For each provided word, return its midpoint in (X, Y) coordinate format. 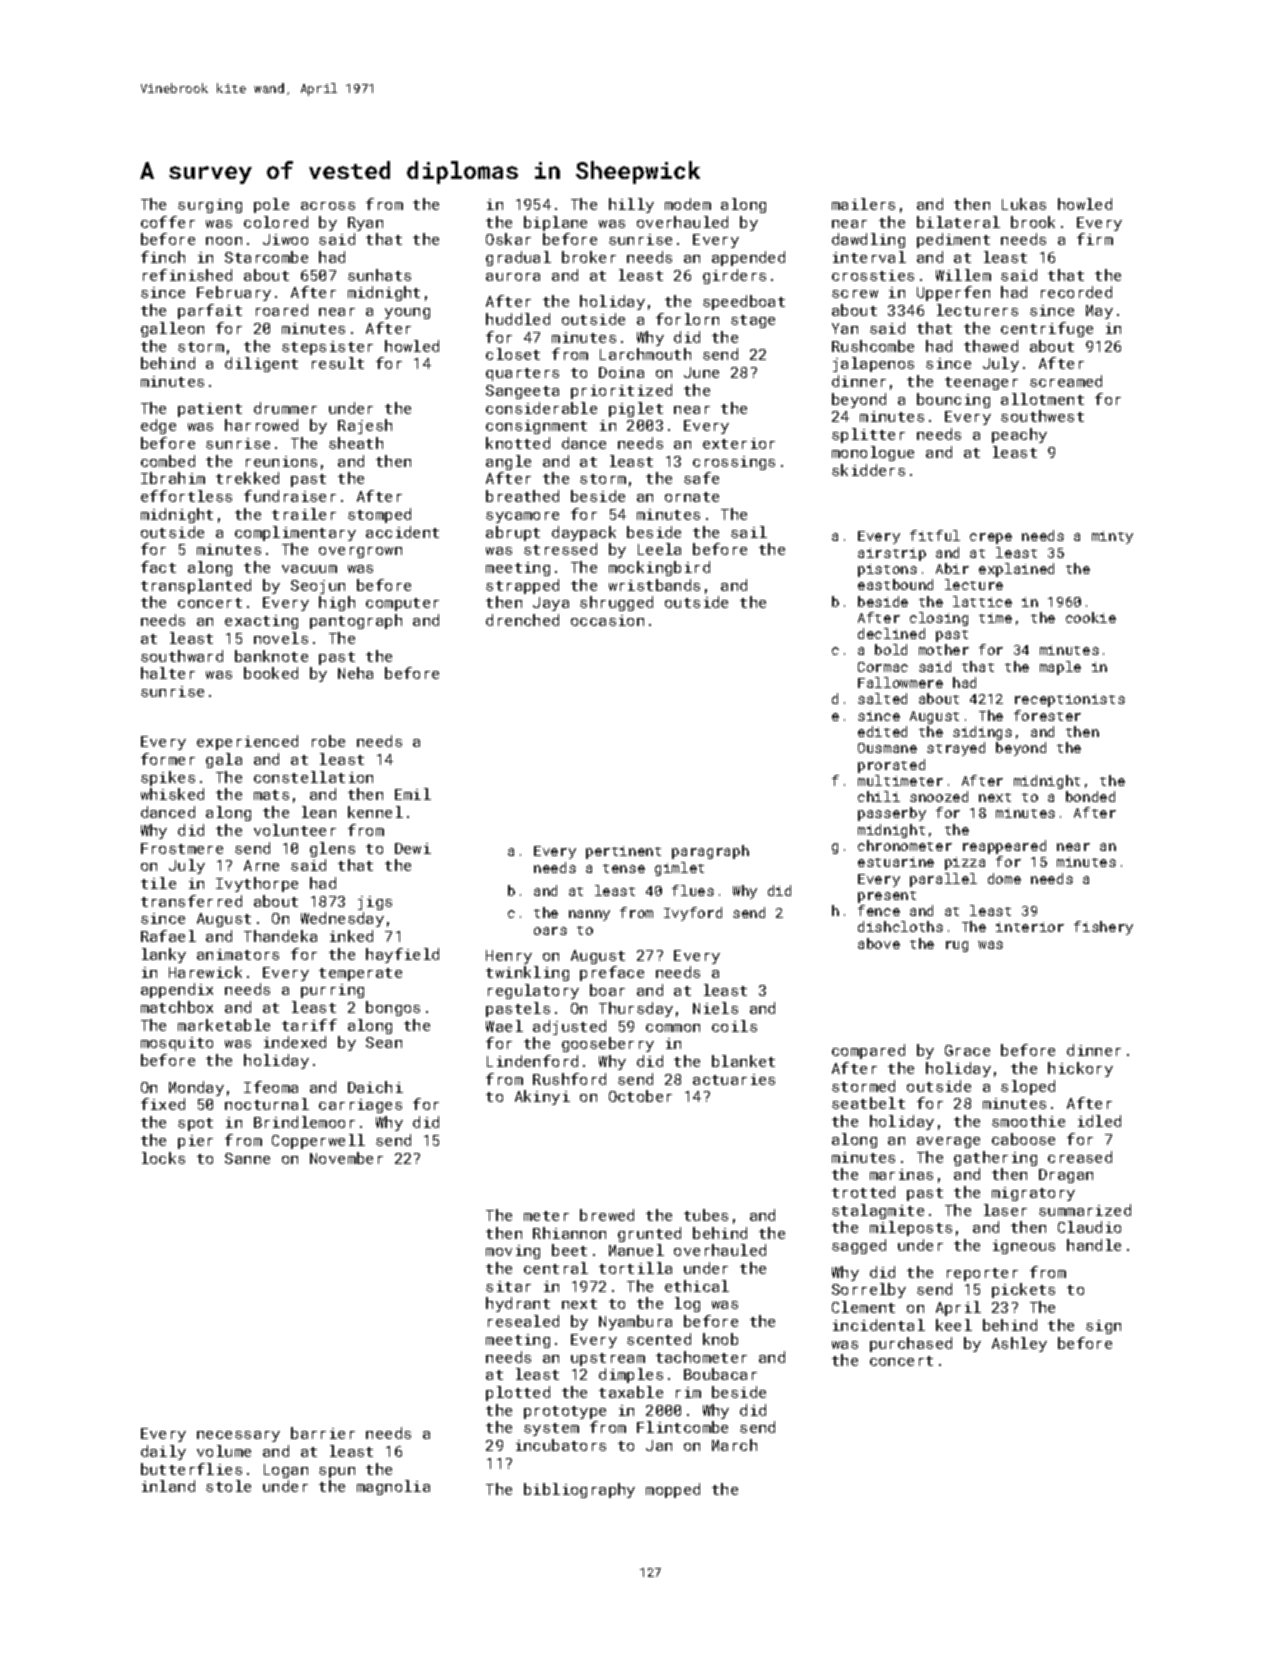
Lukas (1024, 204)
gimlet (679, 869)
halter (168, 673)
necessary (238, 1436)
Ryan (365, 224)
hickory (1080, 1069)
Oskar (508, 239)
